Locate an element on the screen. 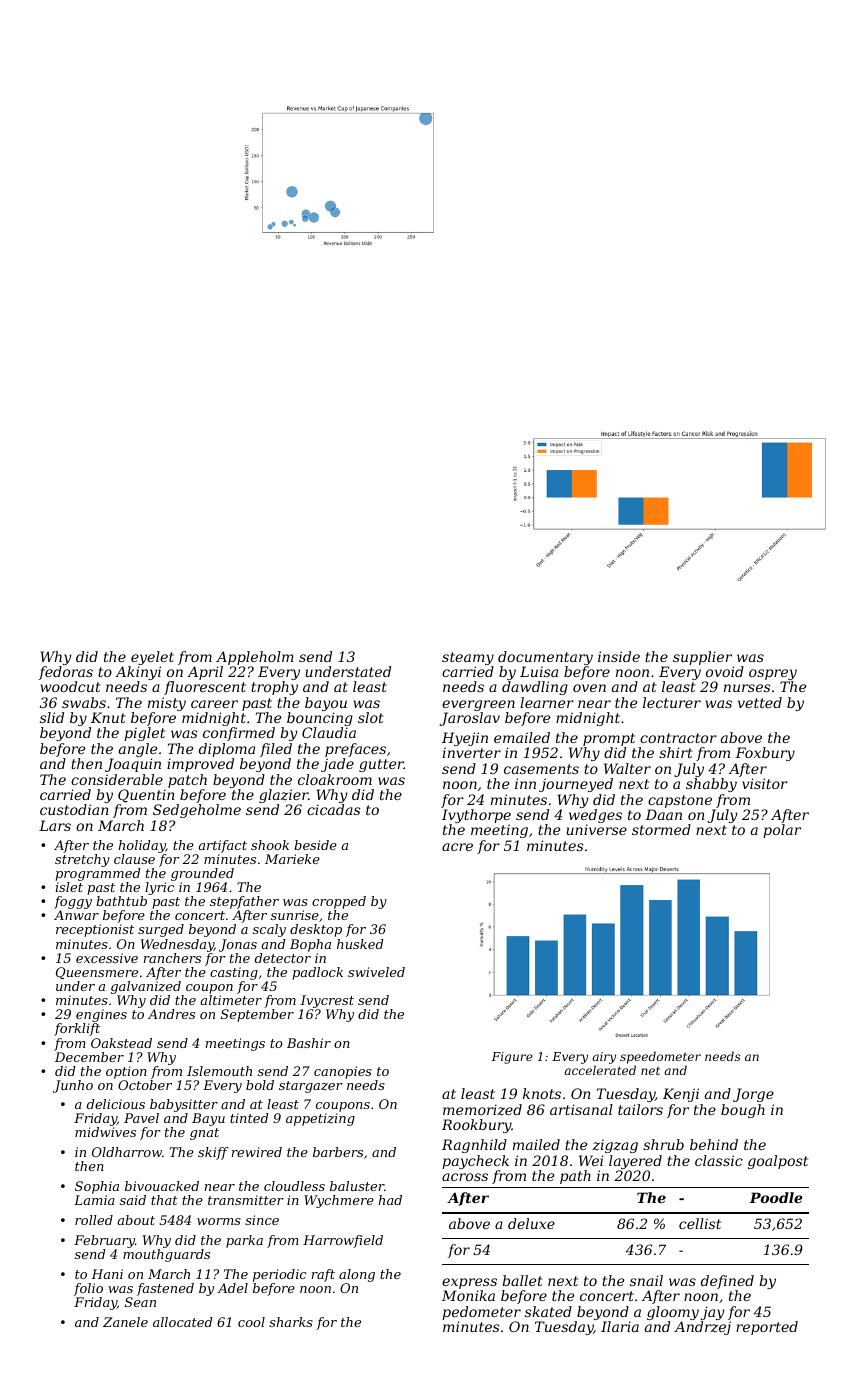 This screenshot has height=1400, width=849. documentary is located at coordinates (545, 658).
